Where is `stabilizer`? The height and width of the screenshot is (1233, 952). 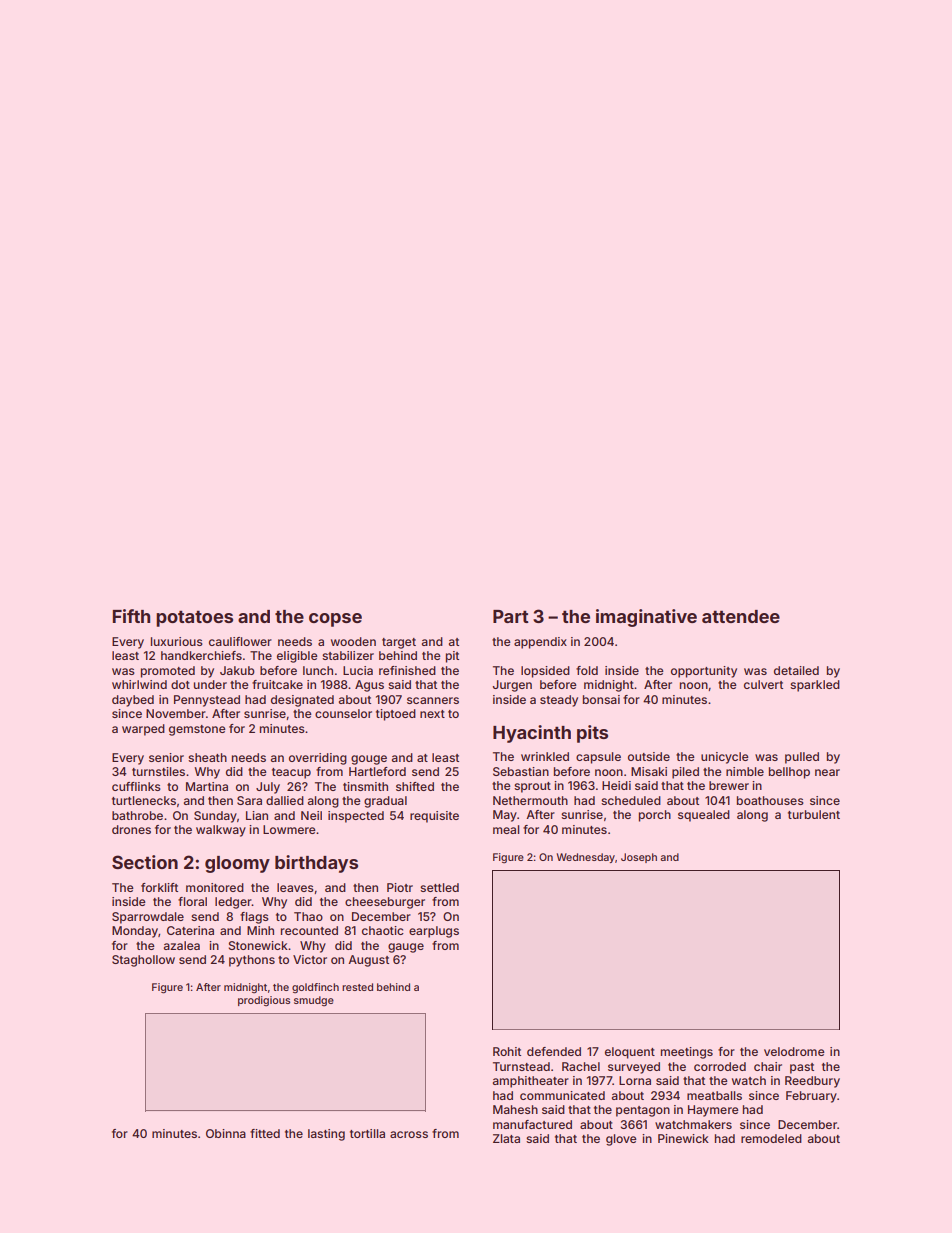
stabilizer is located at coordinates (348, 655).
